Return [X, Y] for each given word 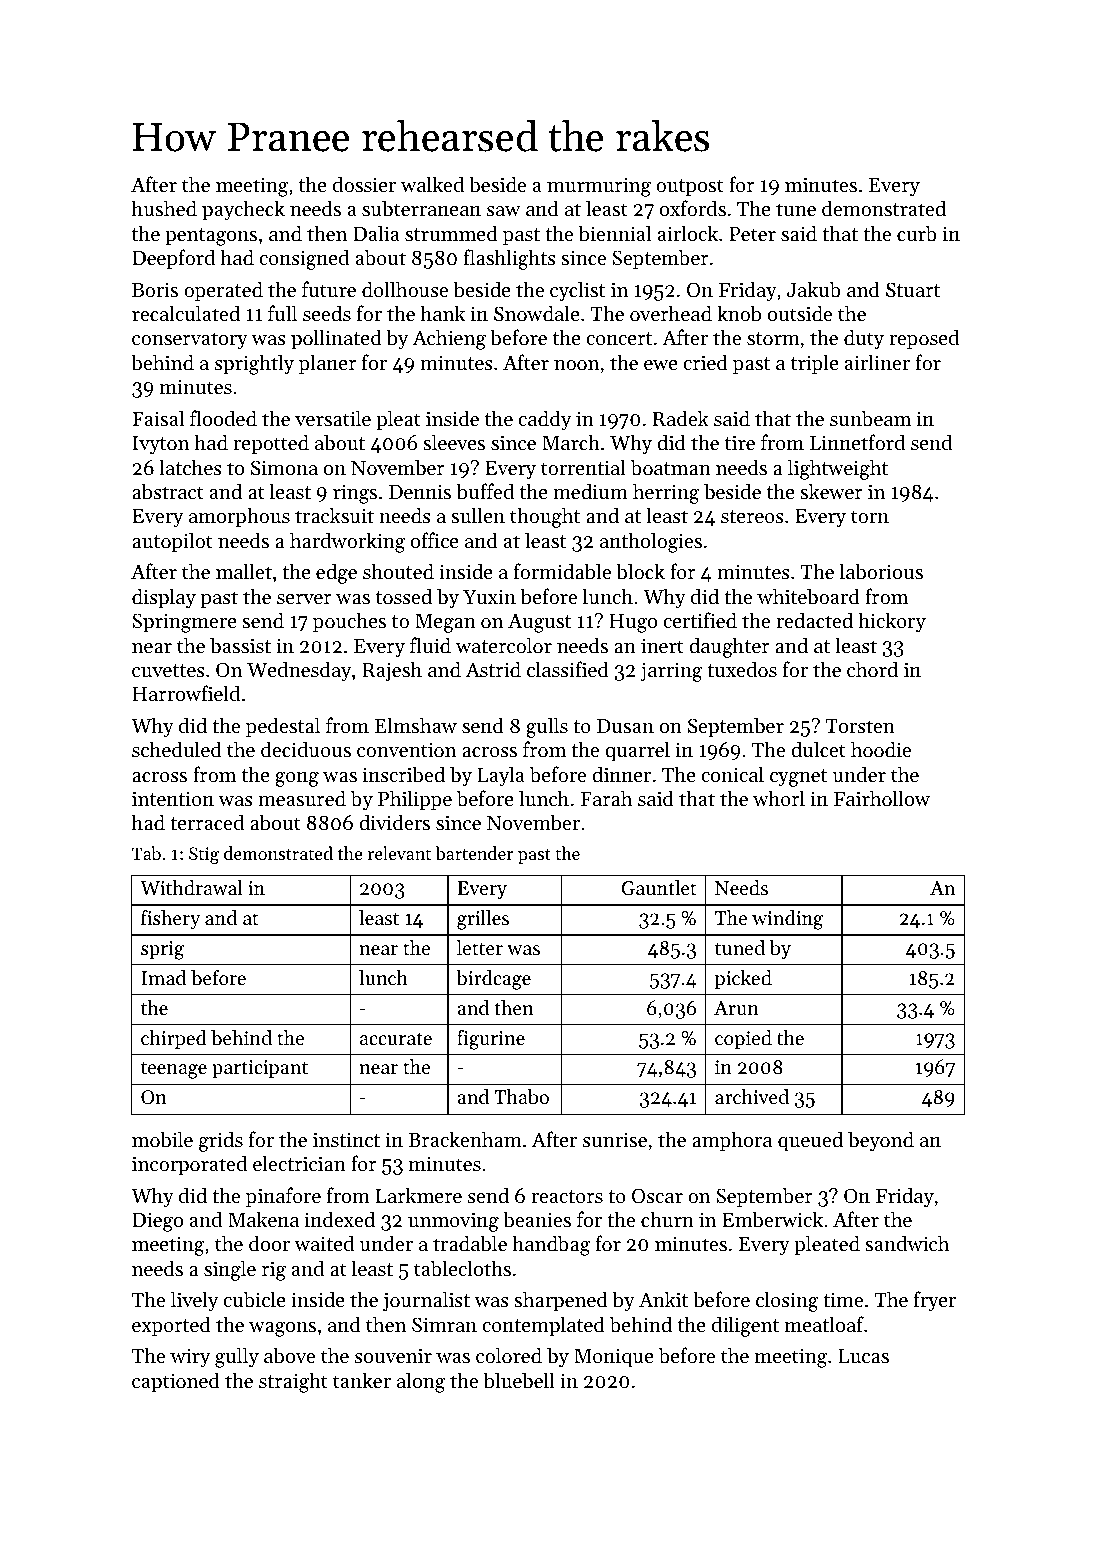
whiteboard [808, 596]
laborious [881, 571]
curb [917, 233]
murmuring [599, 187]
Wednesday [299, 671]
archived [752, 1097]
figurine [491, 1040]
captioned [176, 1382]
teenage [174, 1070]
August [539, 623]
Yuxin [489, 597]
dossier [364, 184]
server [304, 599]
